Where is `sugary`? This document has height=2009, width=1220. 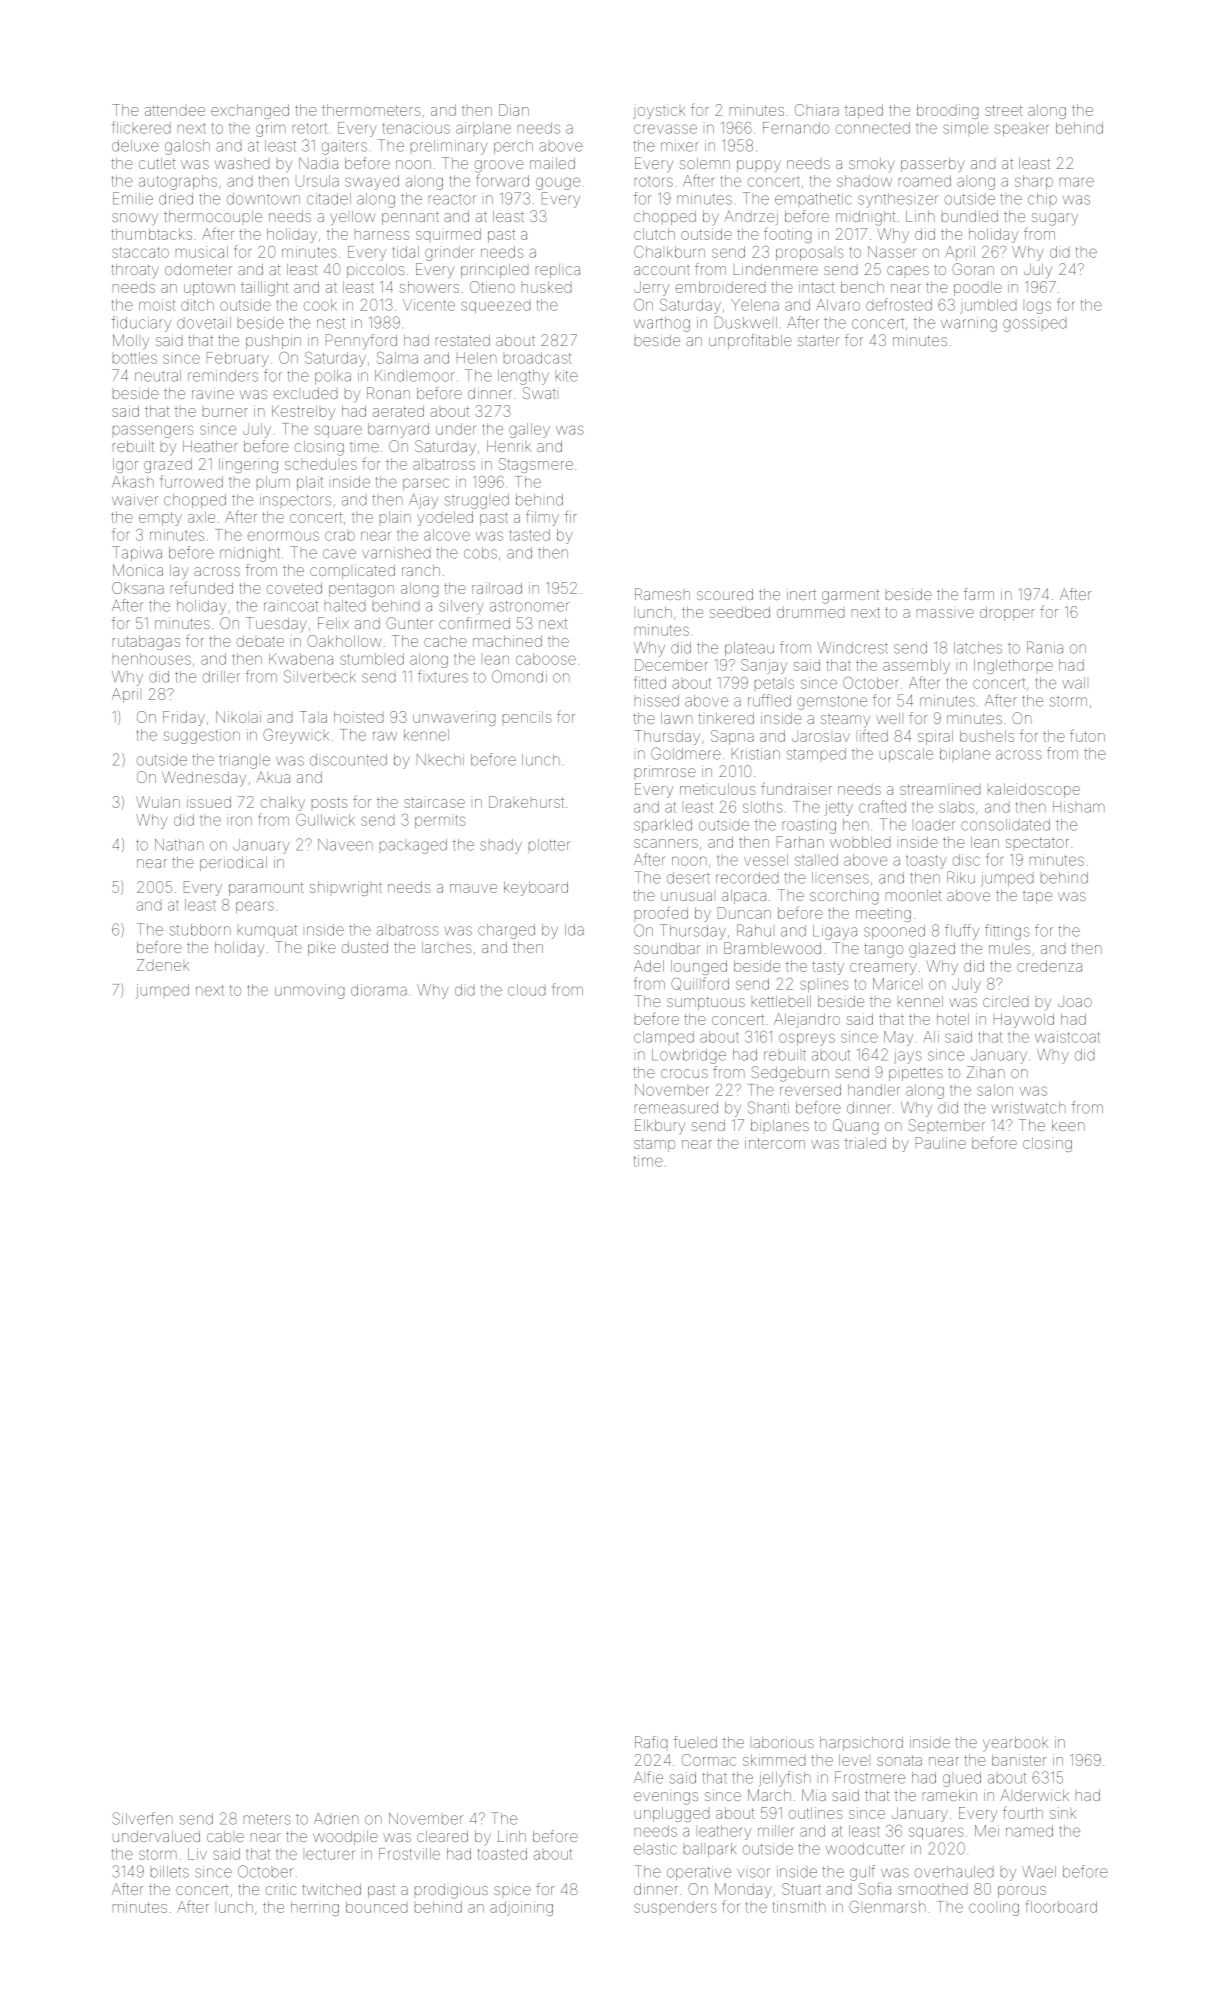
sugary is located at coordinates (1054, 219).
